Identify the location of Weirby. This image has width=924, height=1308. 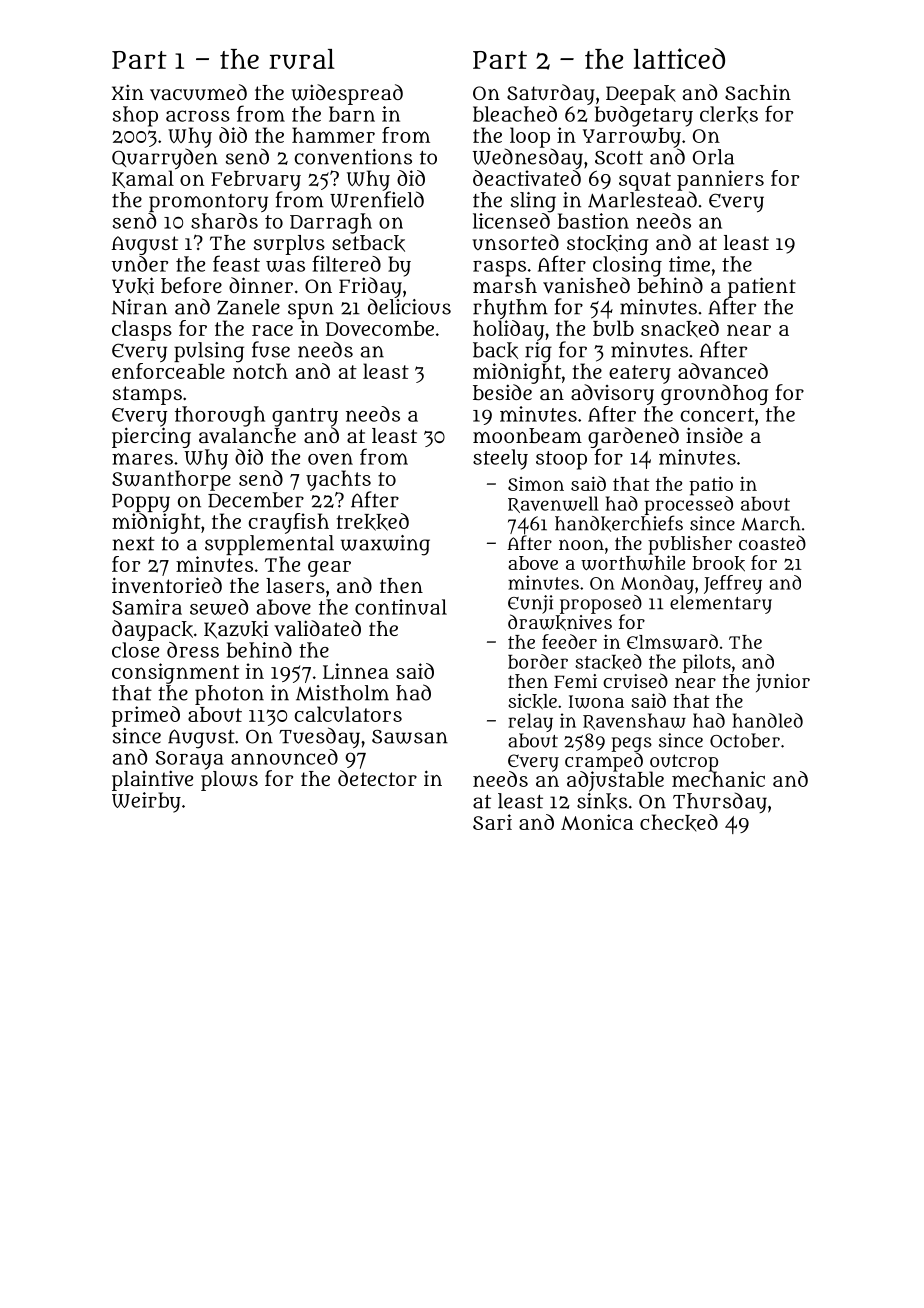
(146, 802).
